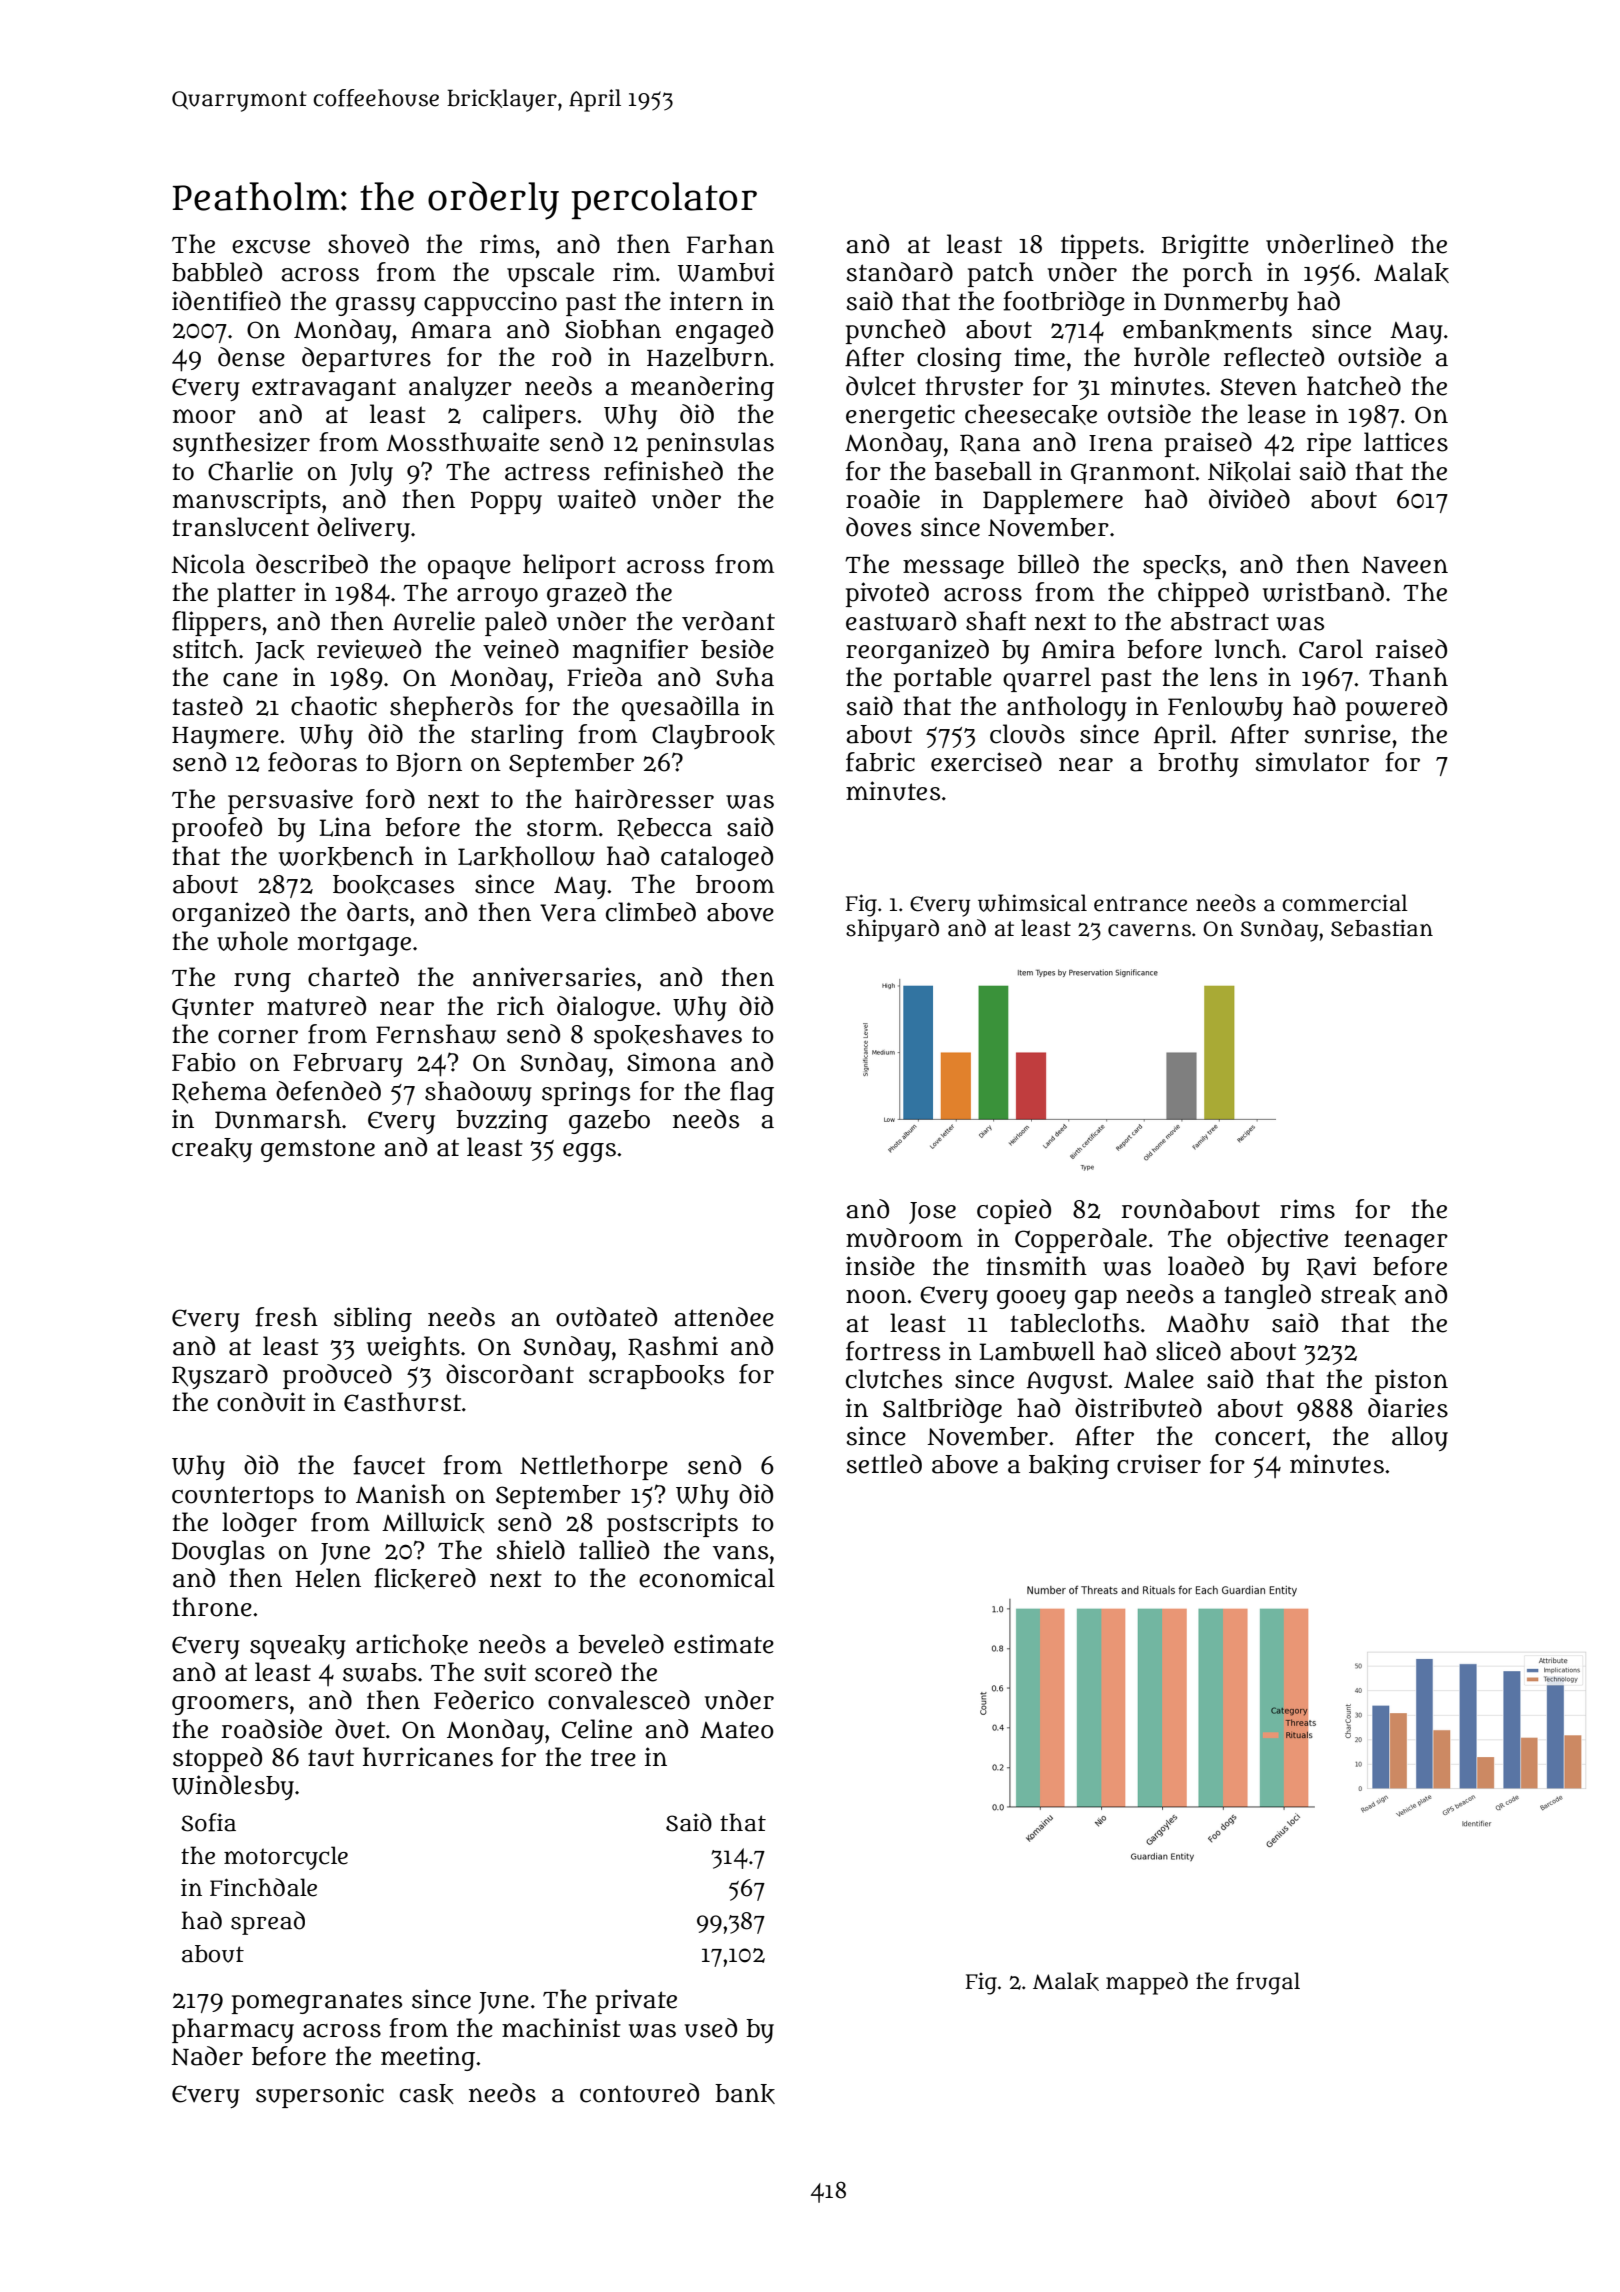 The width and height of the screenshot is (1620, 2292). What do you see at coordinates (1354, 386) in the screenshot?
I see `hatched` at bounding box center [1354, 386].
